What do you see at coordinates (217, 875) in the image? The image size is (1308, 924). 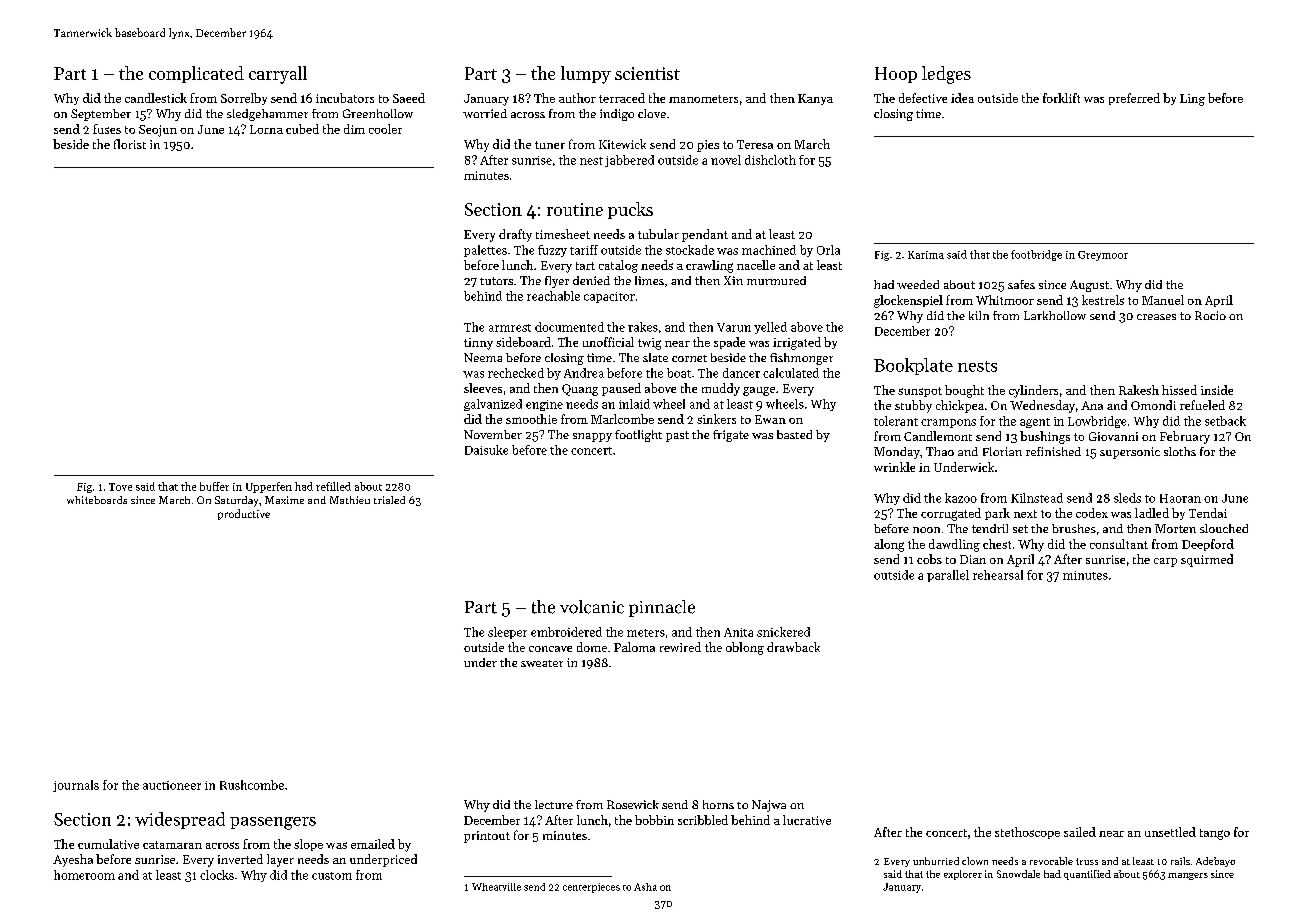 I see `clocks` at bounding box center [217, 875].
